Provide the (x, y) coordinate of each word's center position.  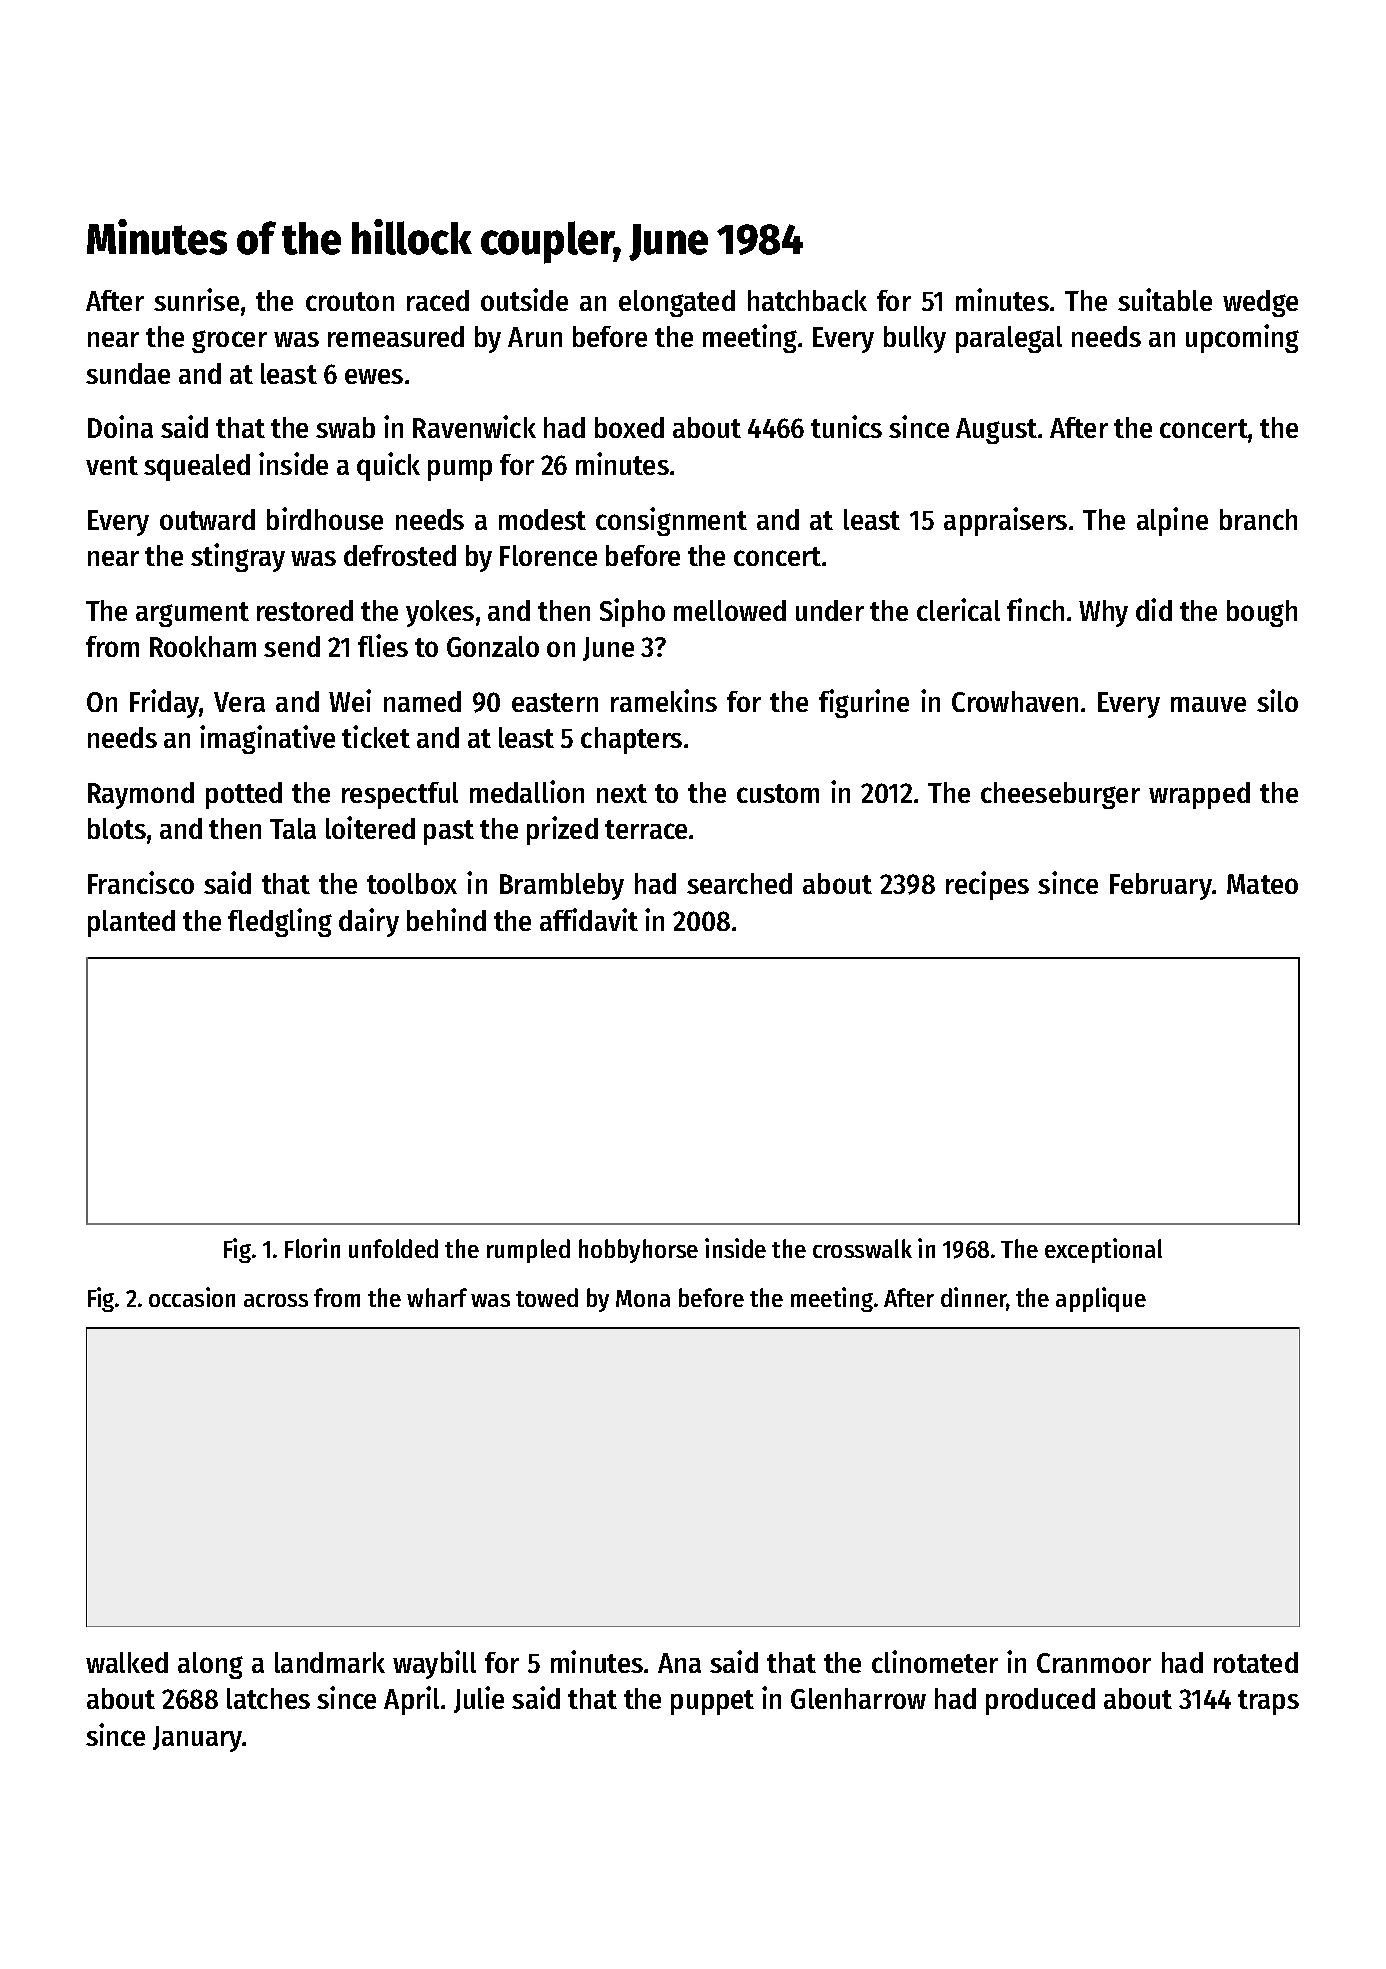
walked (127, 1662)
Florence (548, 555)
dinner (974, 1298)
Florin (312, 1248)
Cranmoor (1094, 1663)
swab (345, 427)
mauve (1208, 704)
